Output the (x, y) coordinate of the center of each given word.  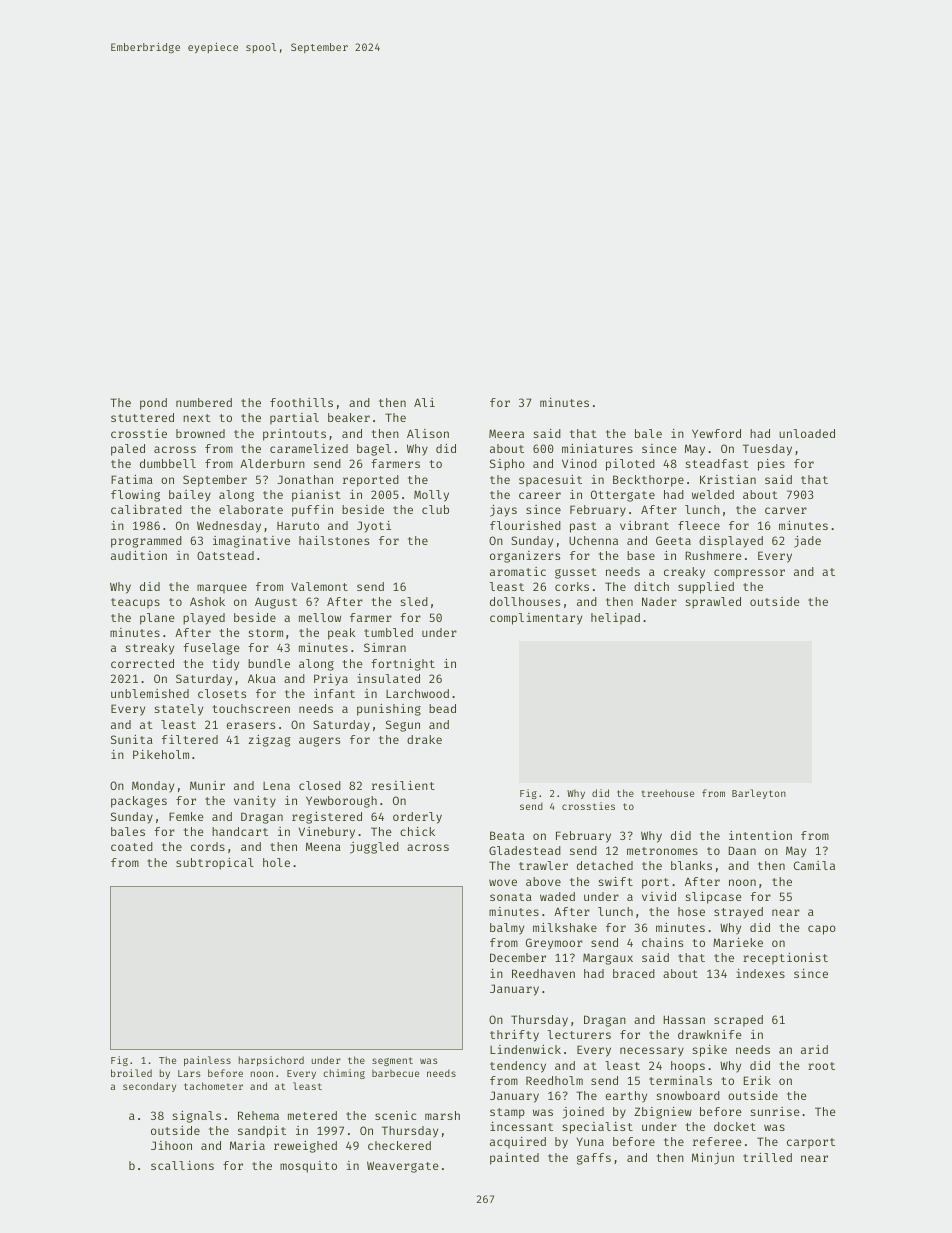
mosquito (308, 1167)
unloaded (807, 433)
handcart (240, 831)
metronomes (662, 851)
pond (153, 404)
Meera (506, 433)
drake (424, 739)
